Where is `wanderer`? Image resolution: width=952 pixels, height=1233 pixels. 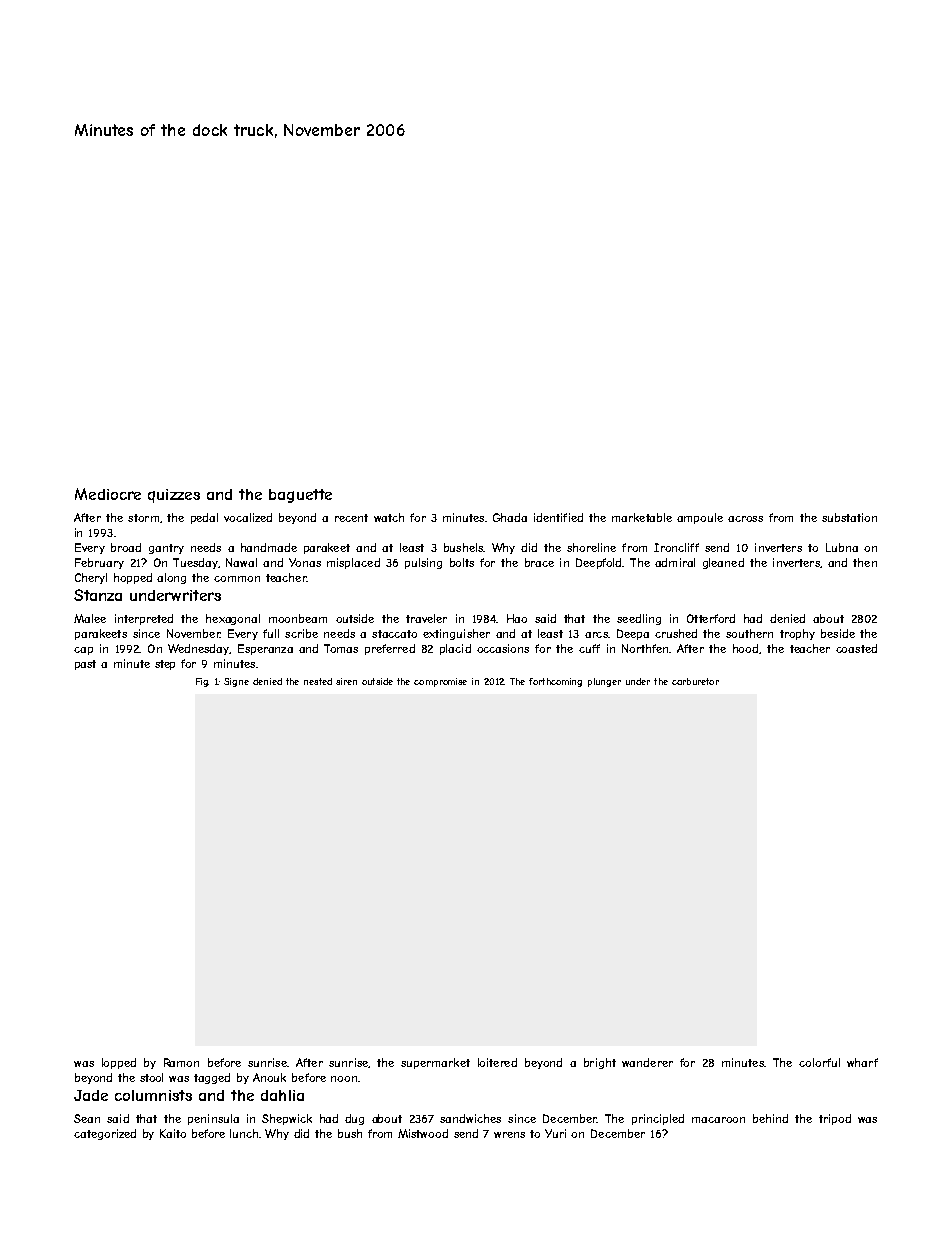 wanderer is located at coordinates (647, 1062).
